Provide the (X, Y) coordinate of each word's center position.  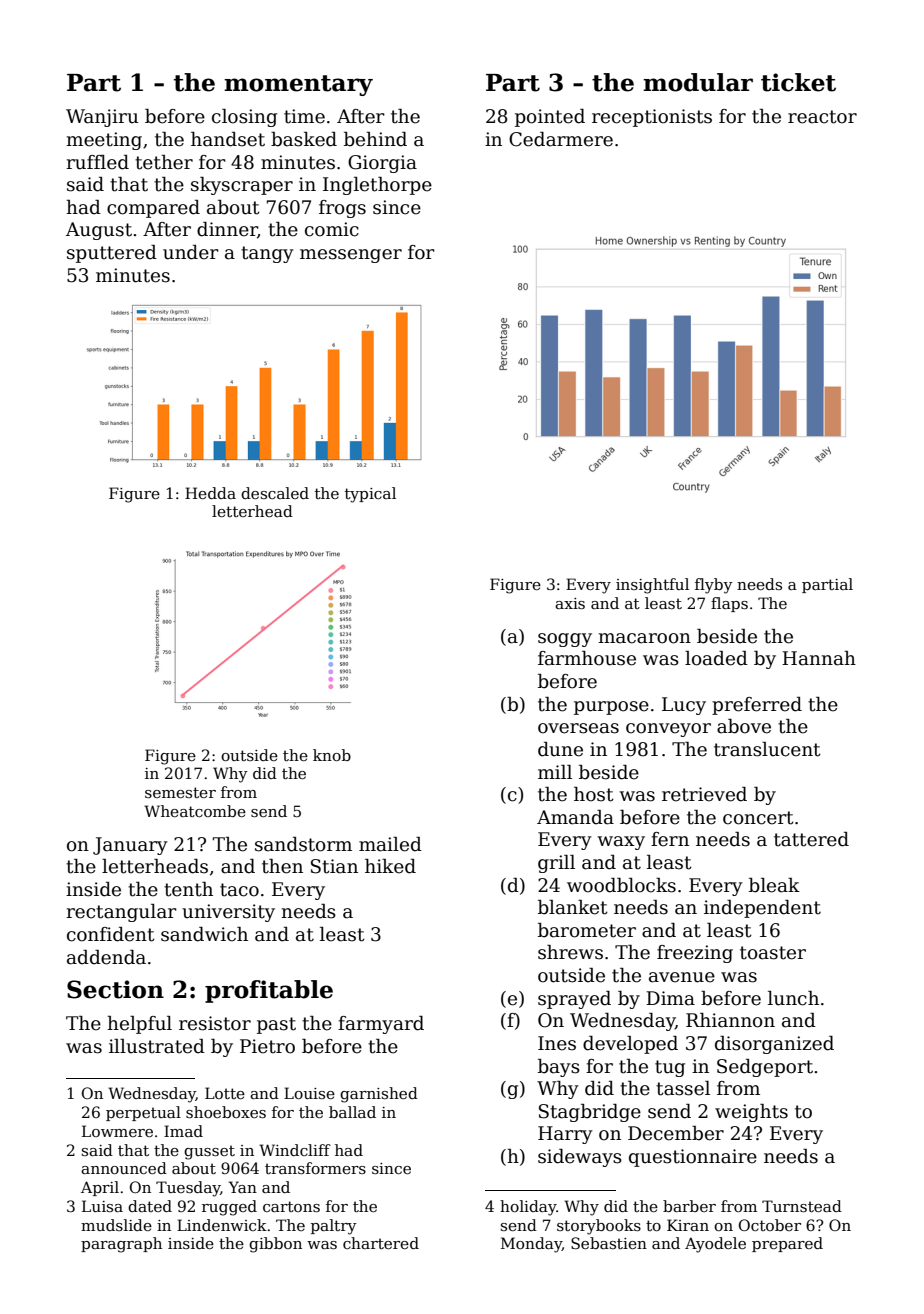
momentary (298, 85)
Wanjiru (102, 118)
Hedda (210, 493)
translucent (767, 749)
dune (560, 749)
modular (698, 82)
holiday (528, 1208)
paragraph (121, 1245)
